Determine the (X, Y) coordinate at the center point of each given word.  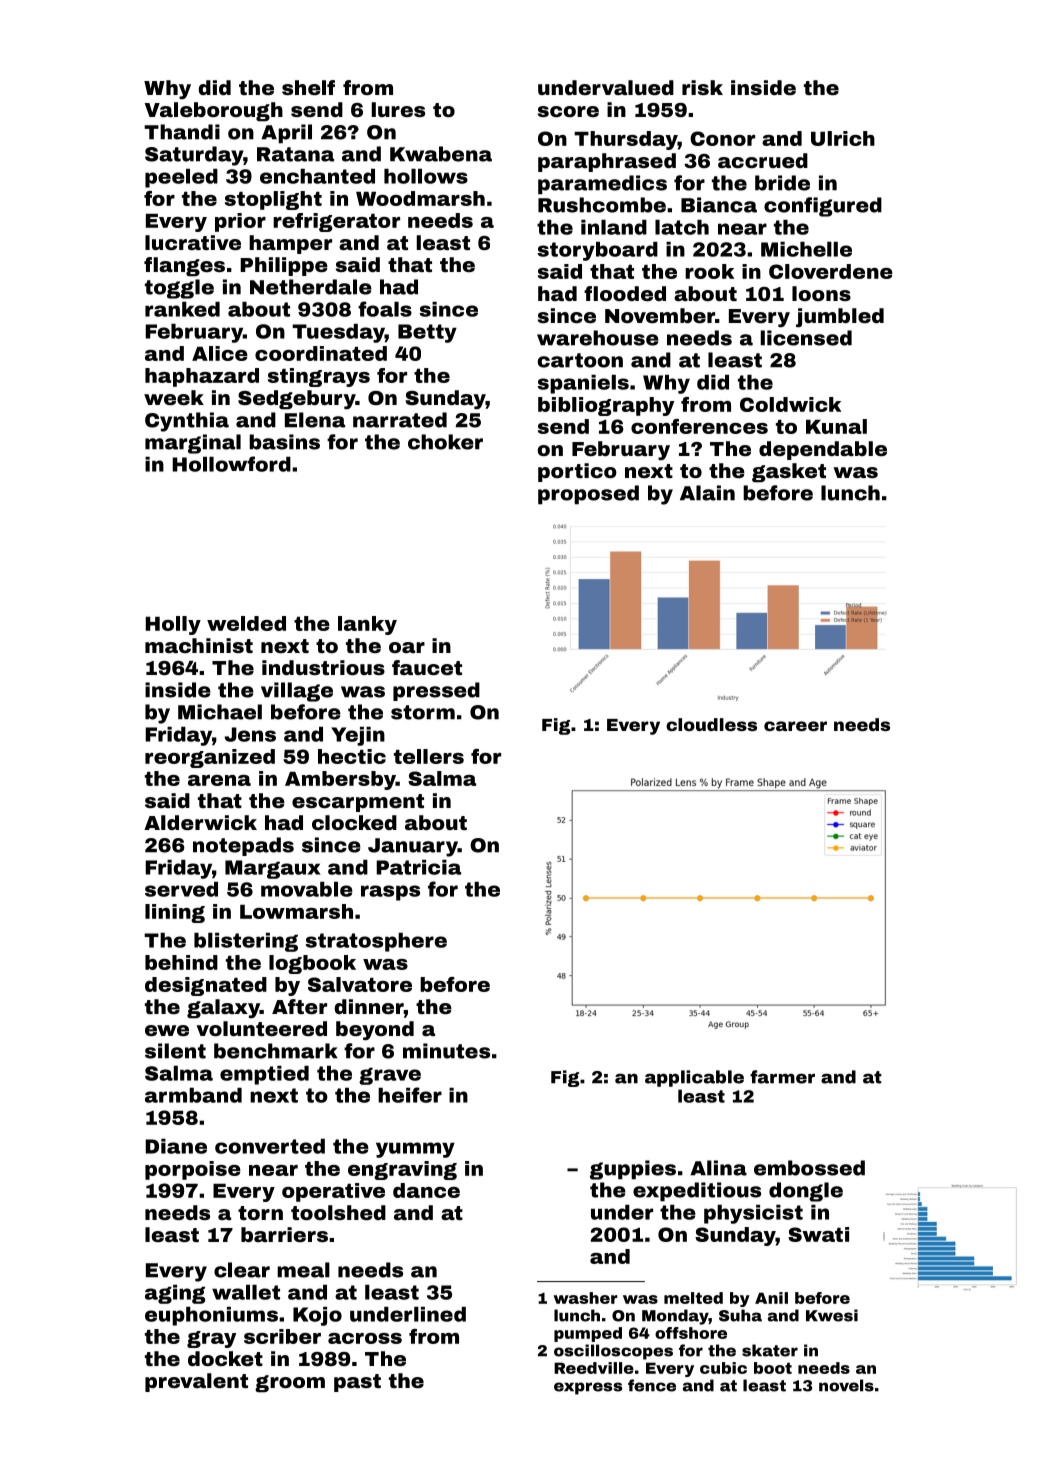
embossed (809, 1168)
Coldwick (790, 404)
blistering (246, 942)
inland (614, 227)
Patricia (418, 867)
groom (290, 1384)
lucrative (193, 242)
